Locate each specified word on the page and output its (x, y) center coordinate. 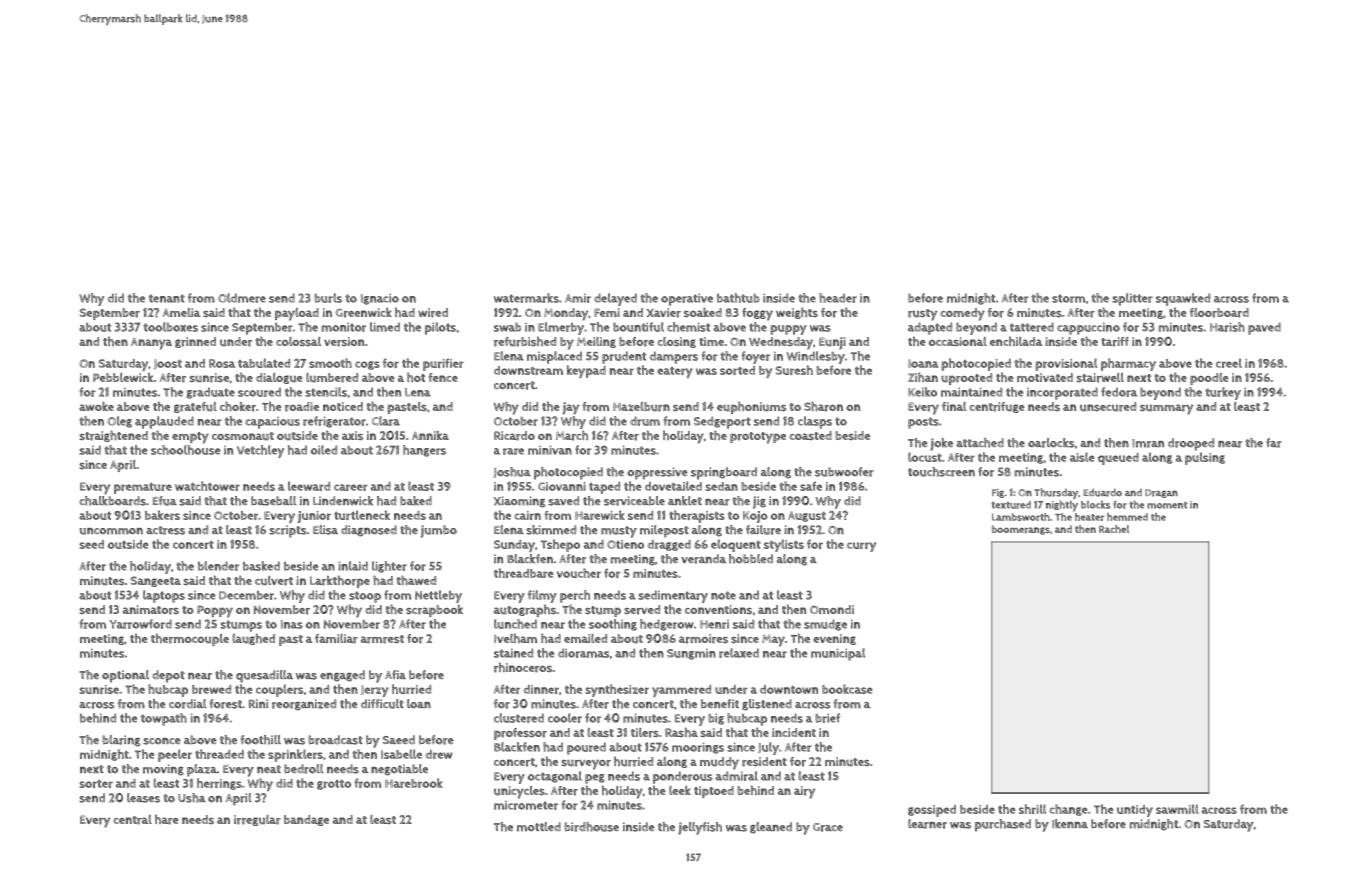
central (132, 820)
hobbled (751, 559)
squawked (1183, 299)
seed (92, 544)
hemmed (1127, 517)
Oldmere (242, 298)
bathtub (738, 298)
